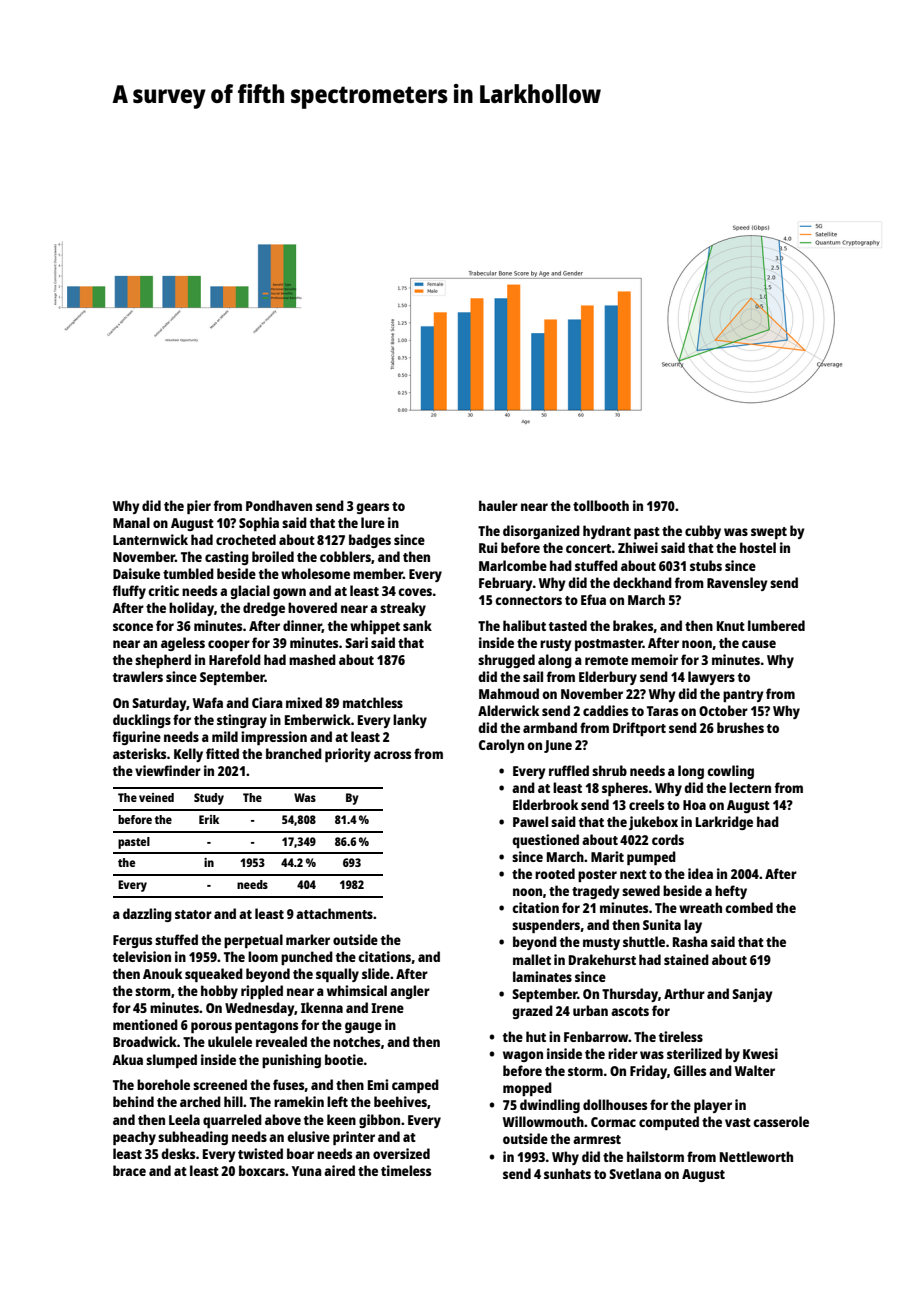  Describe the element at coordinates (532, 1012) in the page. I see `grazed` at that location.
